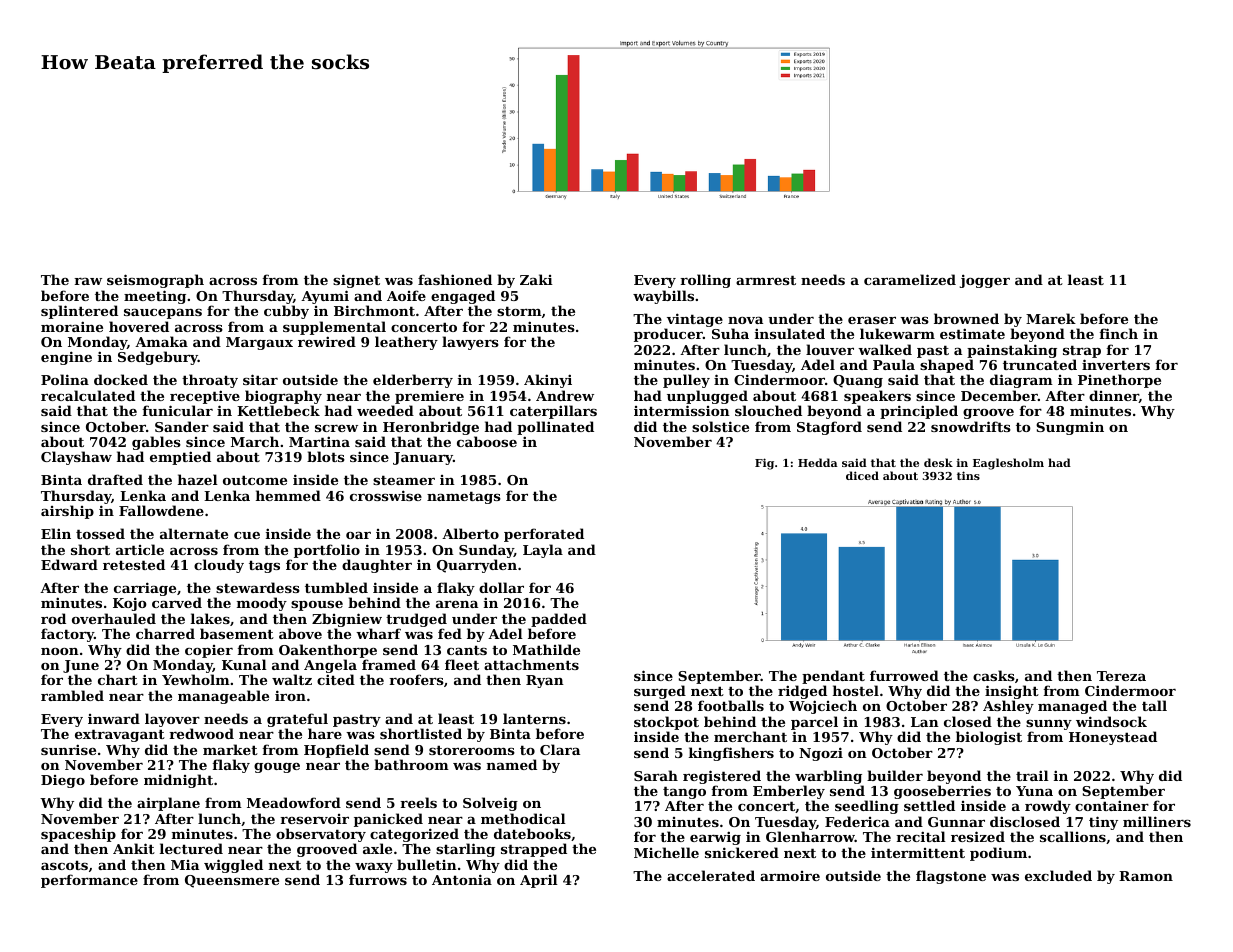 Image resolution: width=1233 pixels, height=952 pixels. I want to click on gouge, so click(277, 768).
